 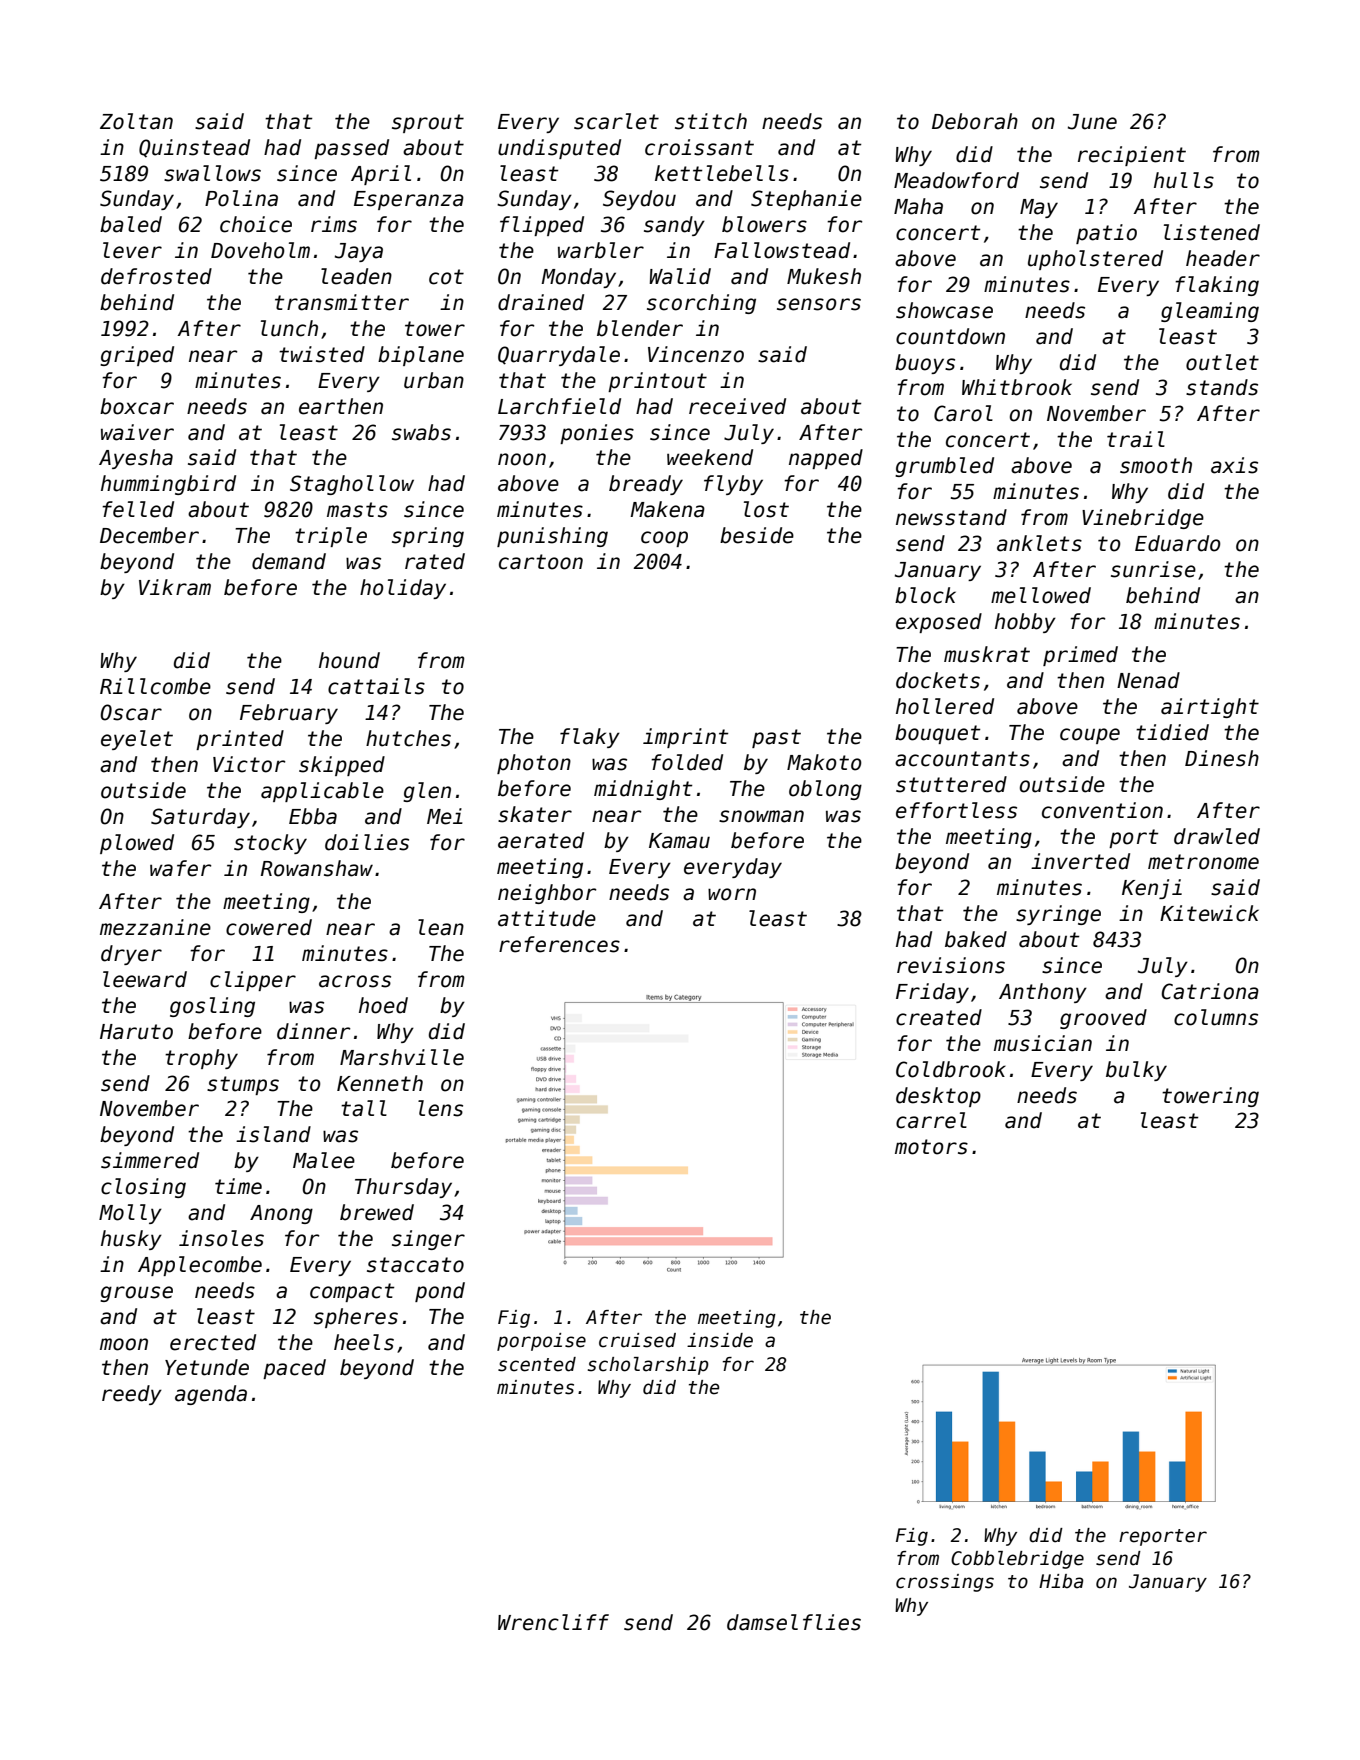 What do you see at coordinates (640, 328) in the screenshot?
I see `blender` at bounding box center [640, 328].
